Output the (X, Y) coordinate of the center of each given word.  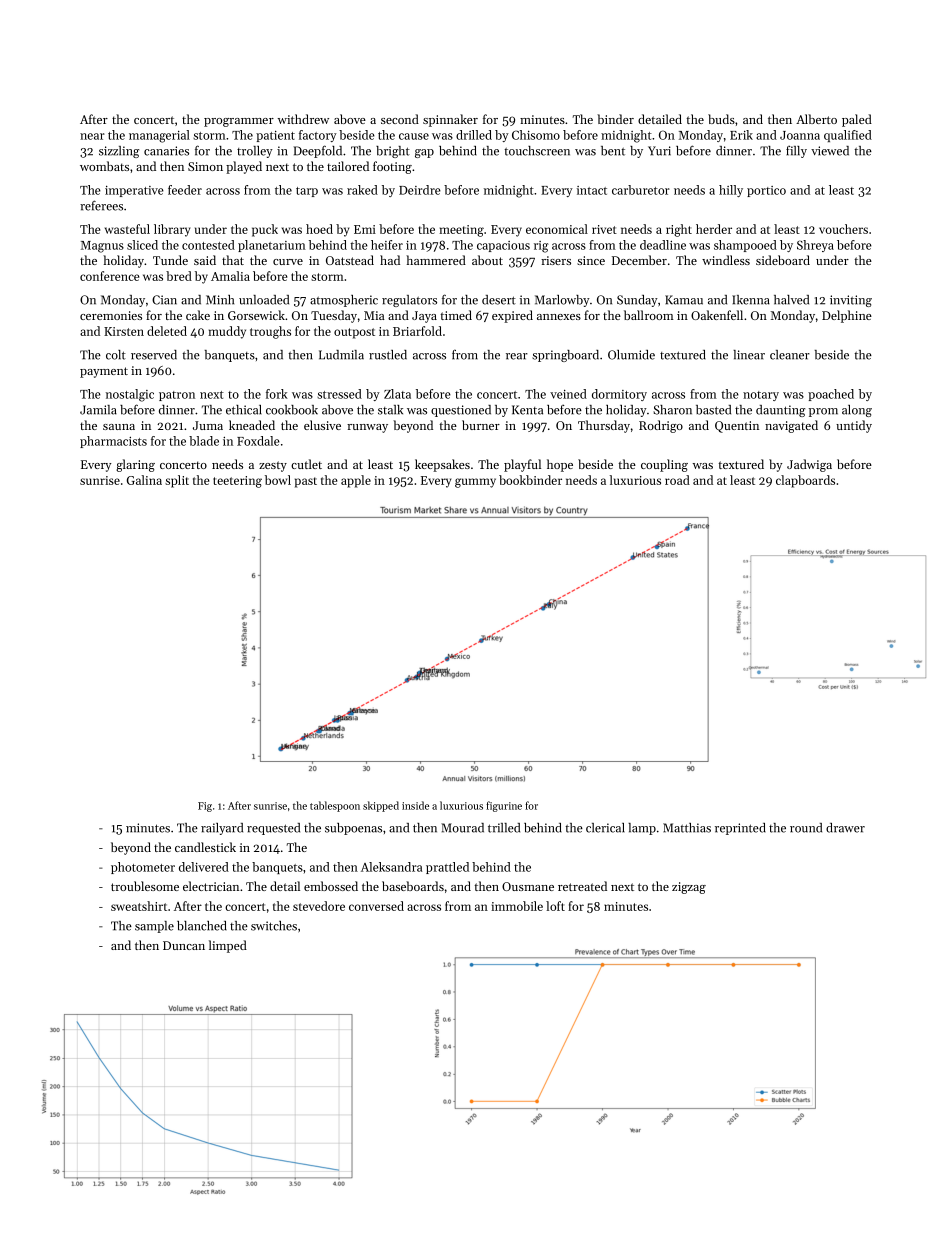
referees (101, 205)
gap (424, 153)
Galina (144, 480)
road (677, 480)
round (806, 828)
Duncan (184, 945)
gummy (475, 483)
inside (415, 805)
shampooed (745, 246)
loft (555, 906)
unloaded (264, 300)
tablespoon (335, 806)
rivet (604, 229)
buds (721, 119)
